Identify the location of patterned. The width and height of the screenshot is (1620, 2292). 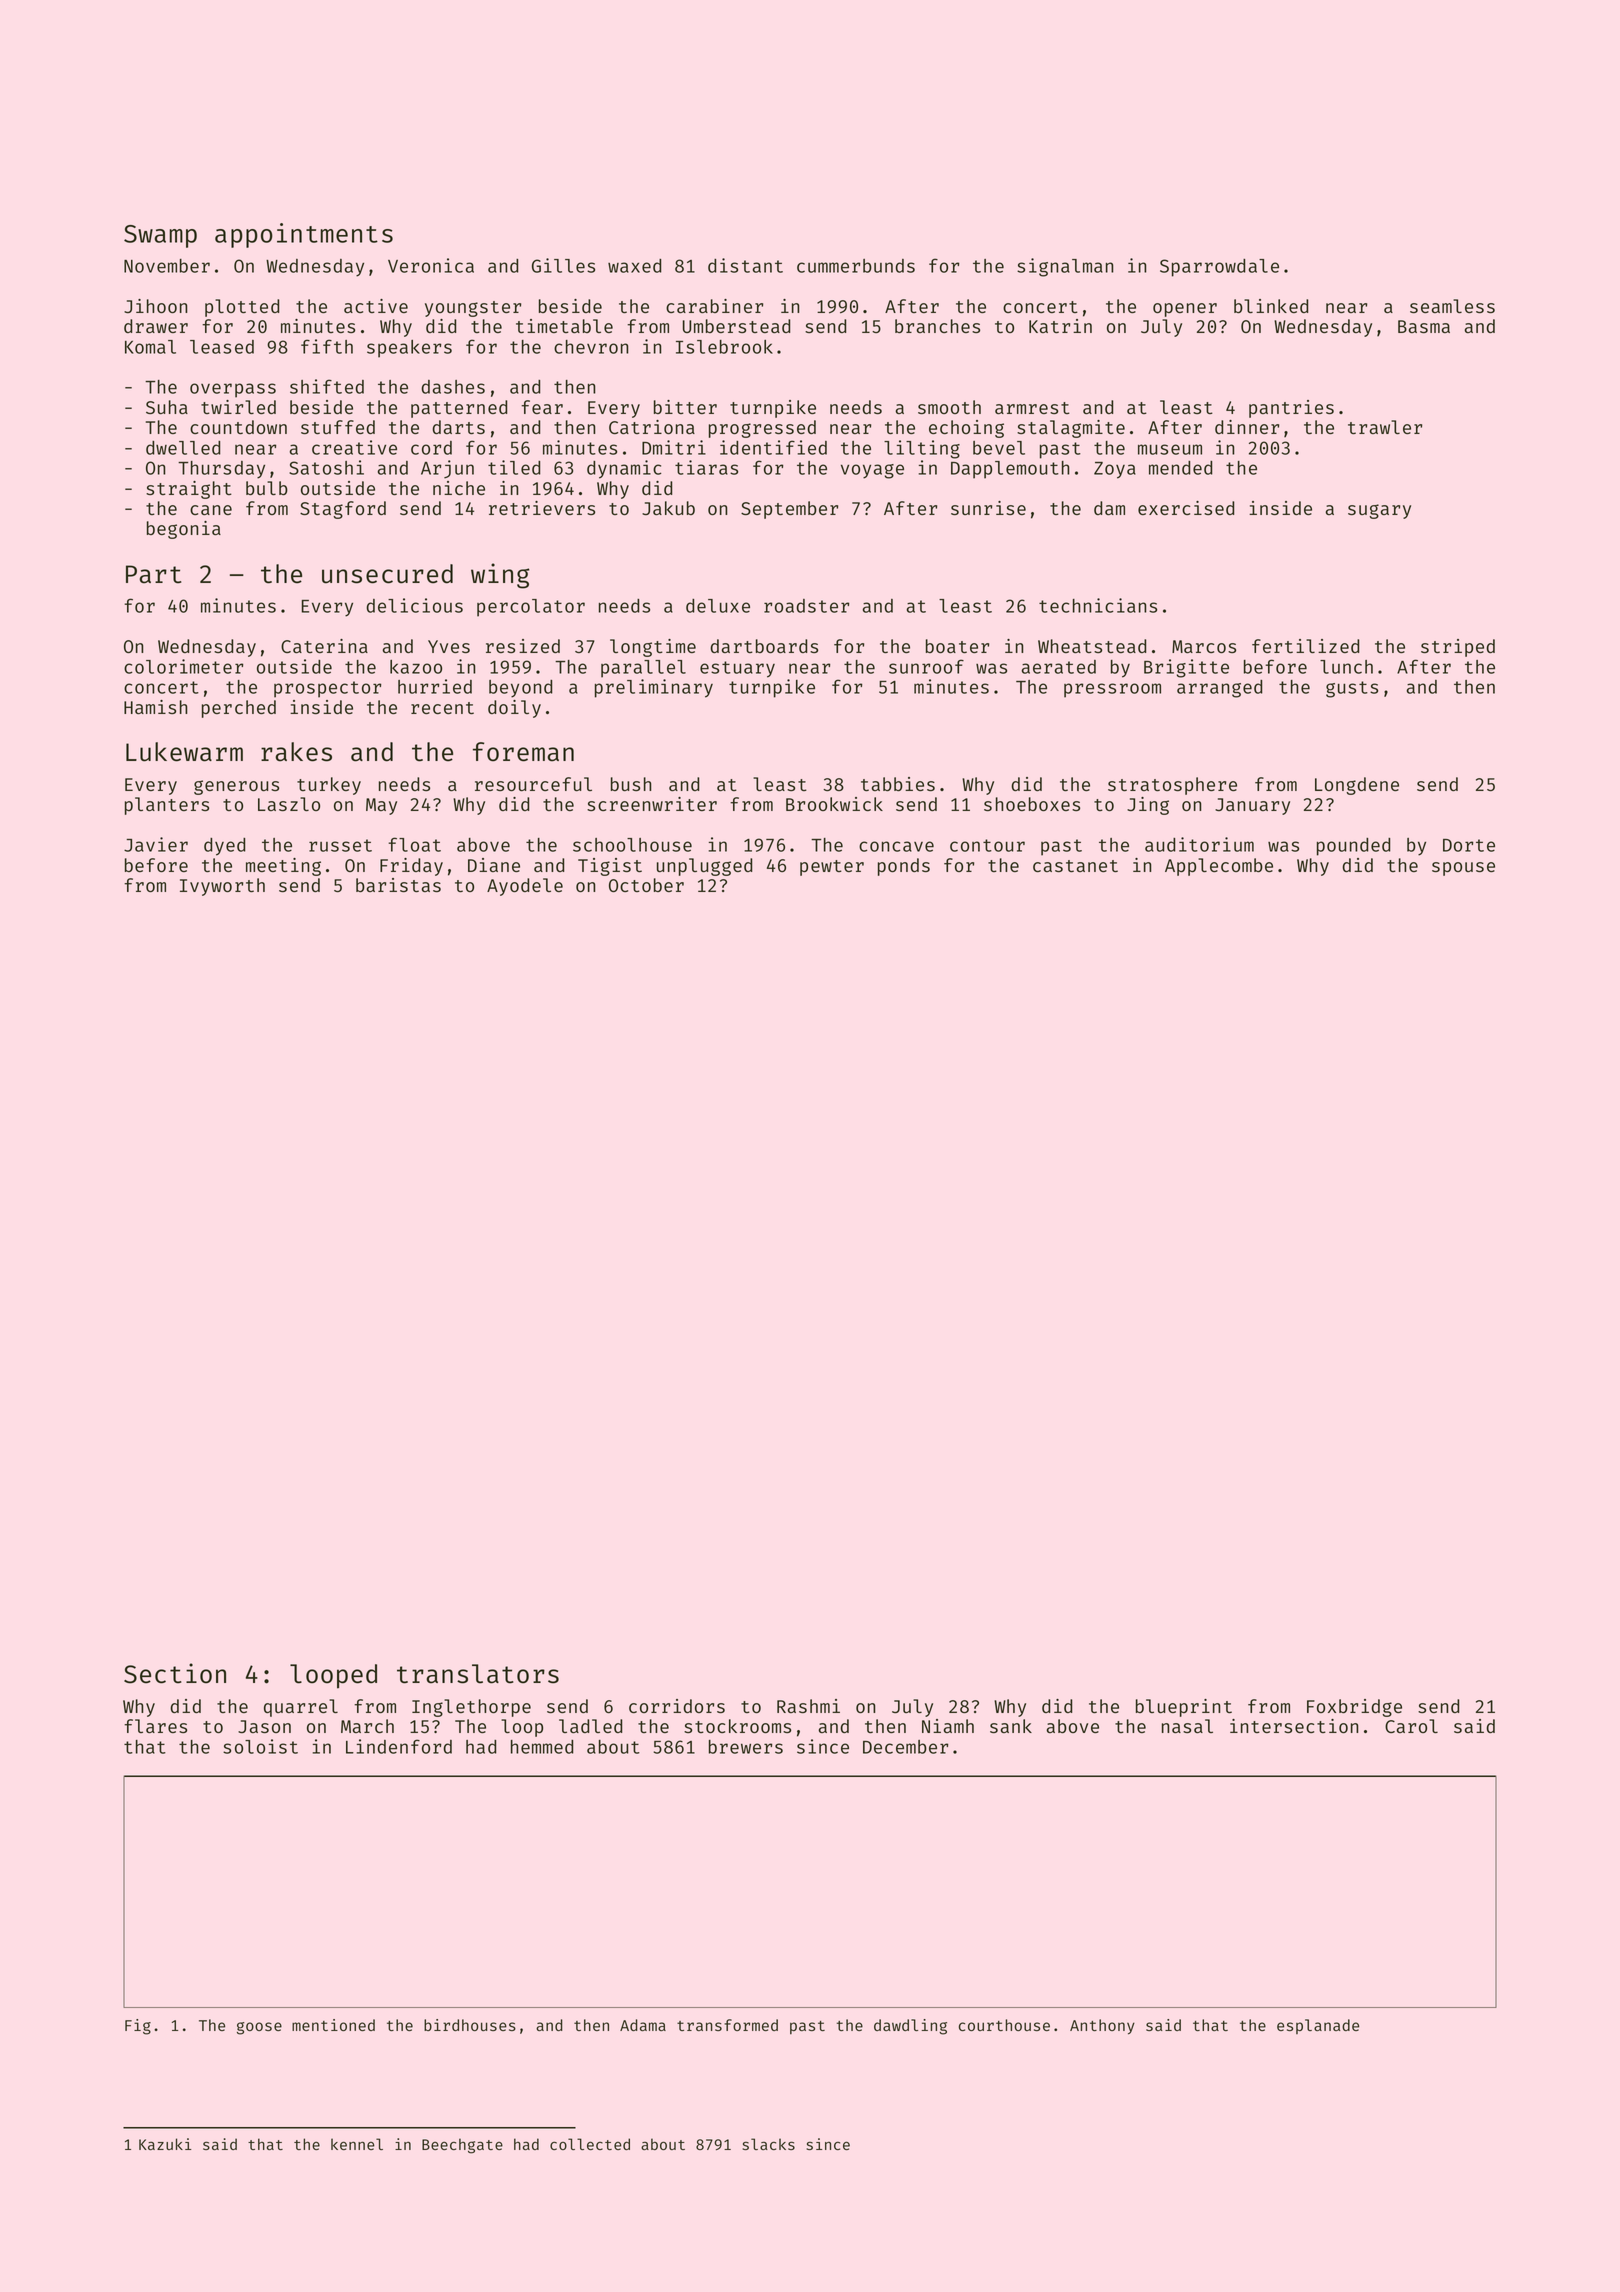
(459, 409).
